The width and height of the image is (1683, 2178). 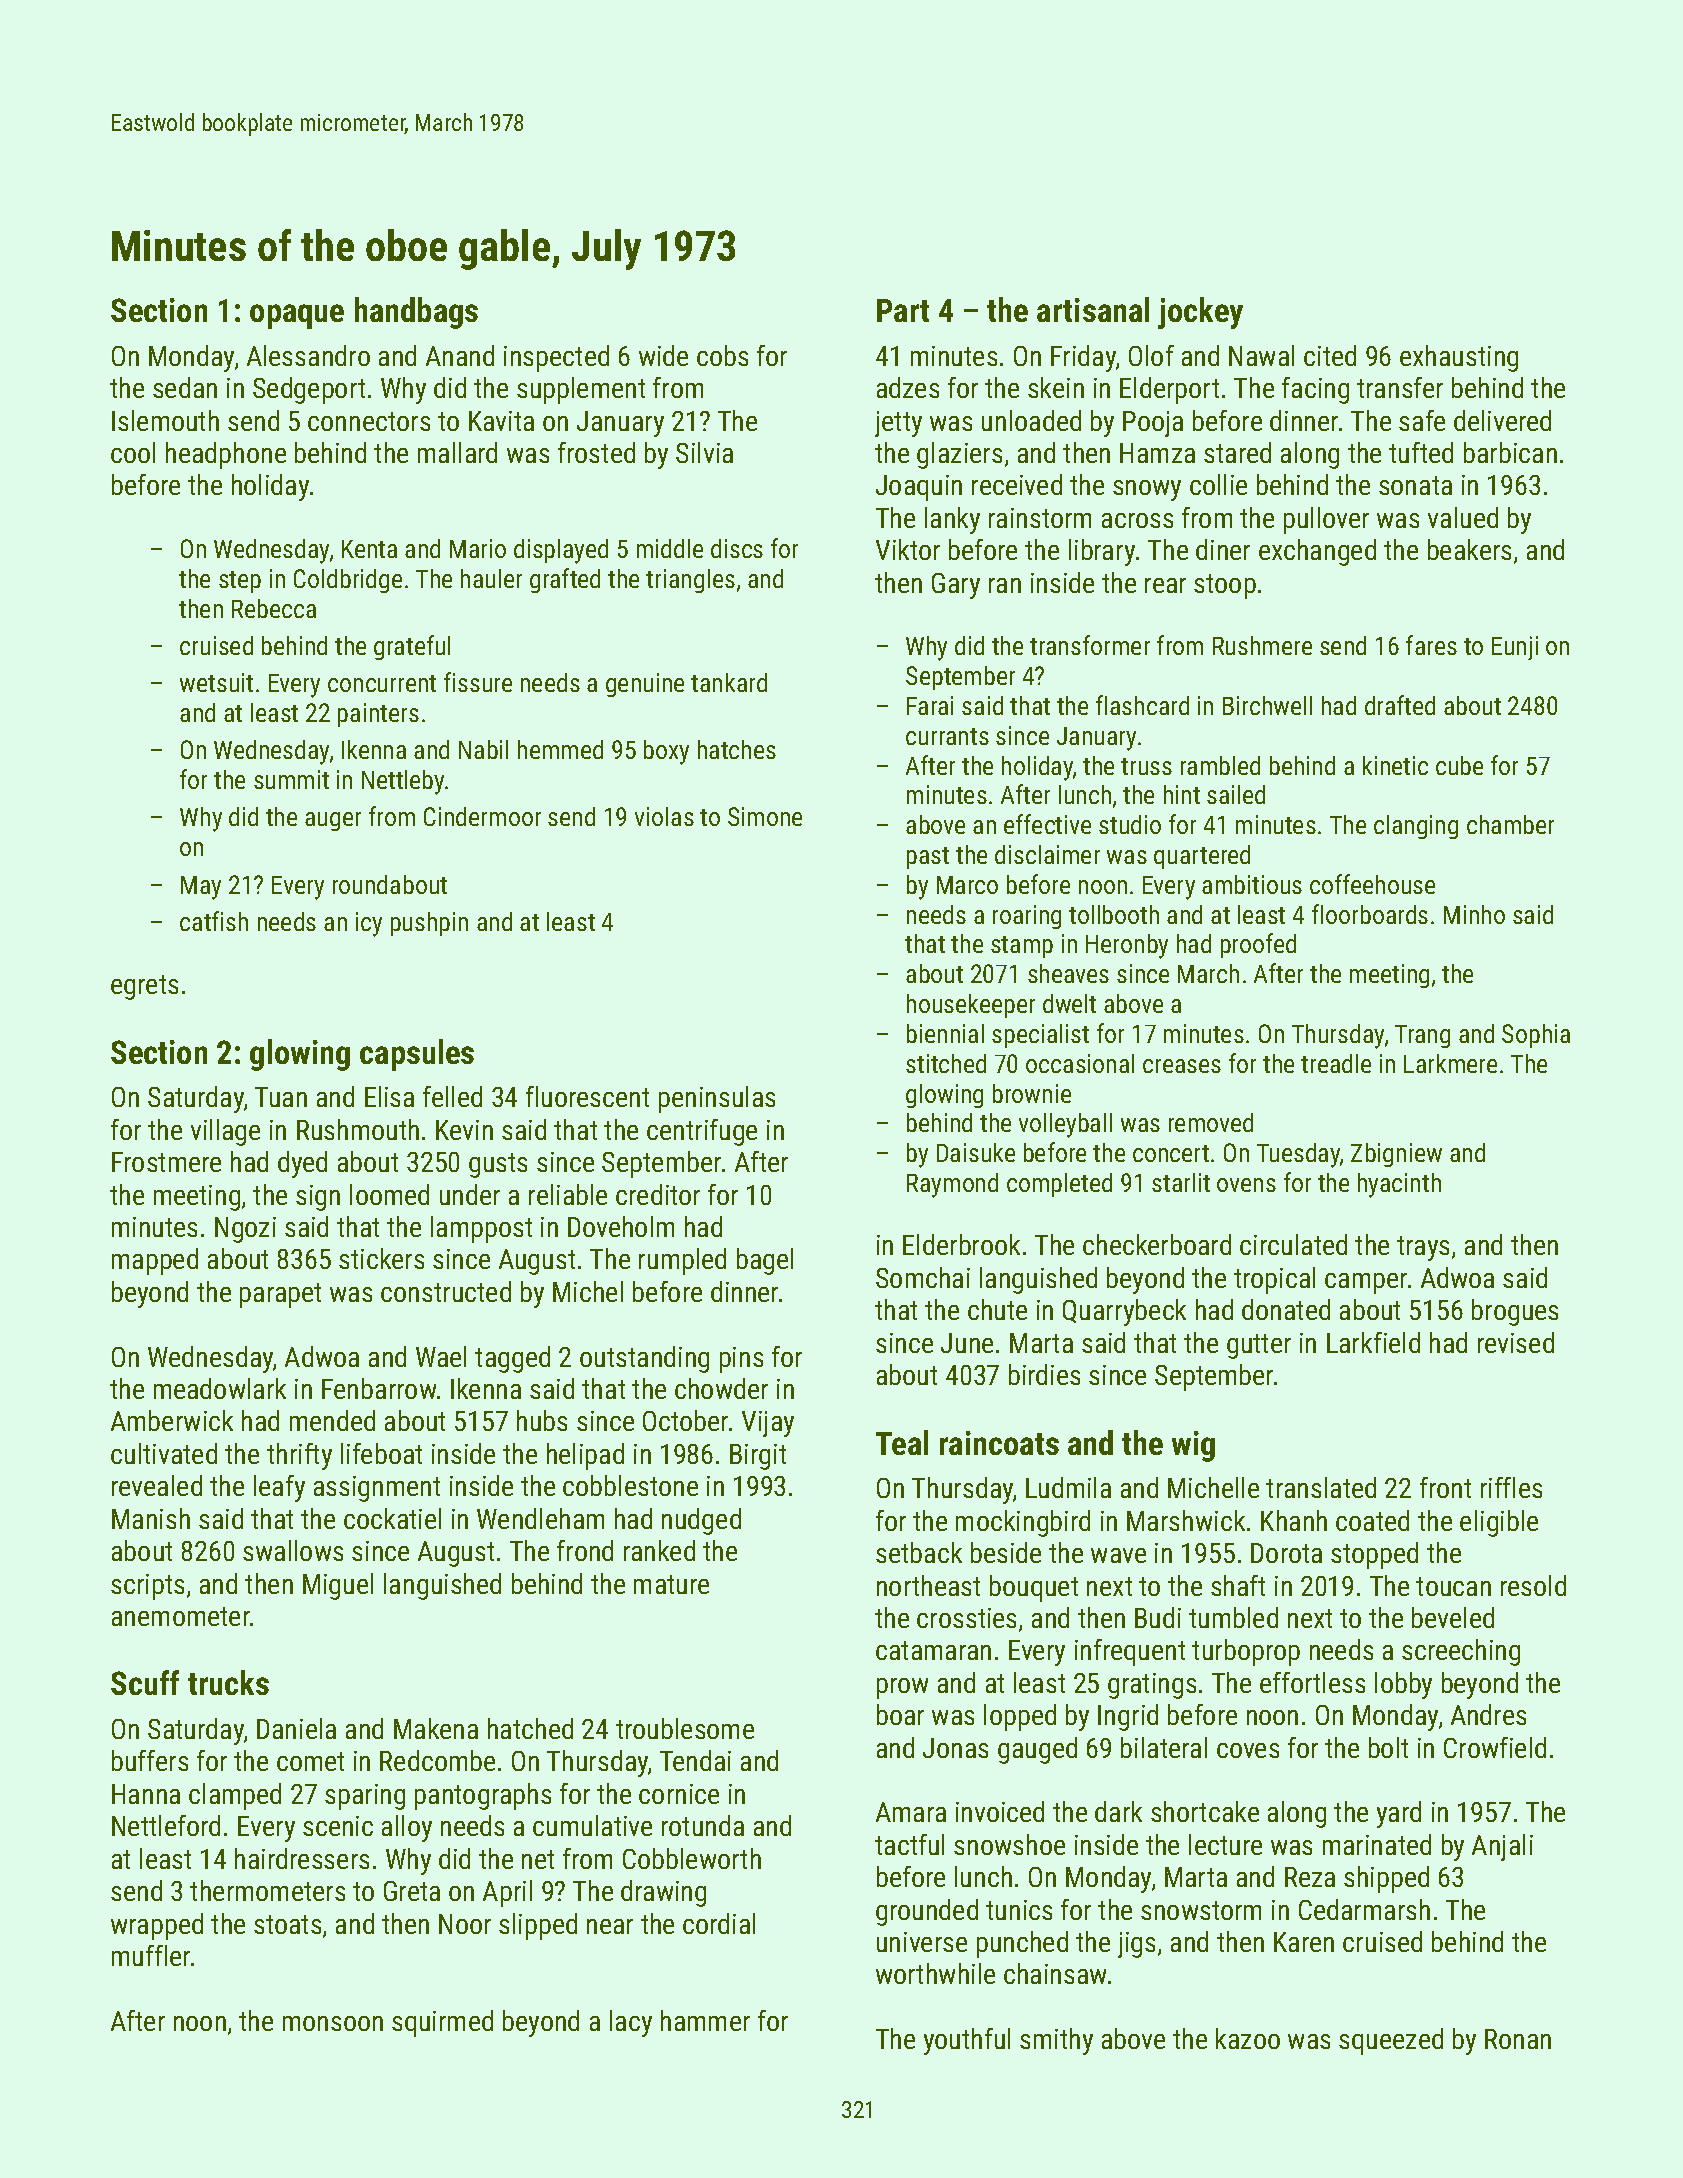 I want to click on riffles, so click(x=1511, y=1487).
